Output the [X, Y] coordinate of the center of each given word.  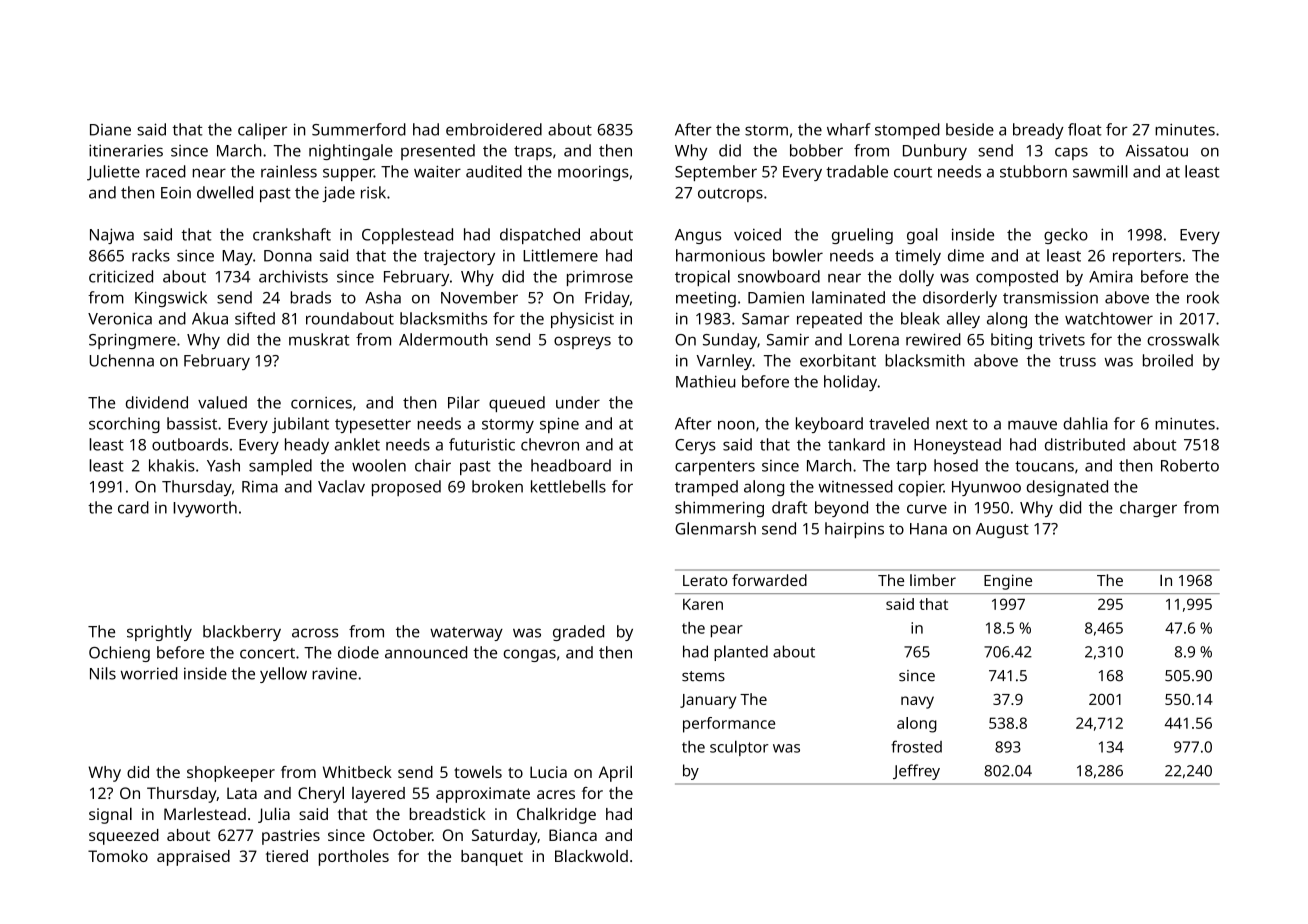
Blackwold [591, 855]
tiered [287, 856]
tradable [857, 171]
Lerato [705, 580]
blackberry [242, 633]
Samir [788, 339]
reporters [1147, 258]
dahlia [1085, 423]
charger [1148, 509]
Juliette [113, 173]
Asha [383, 297]
